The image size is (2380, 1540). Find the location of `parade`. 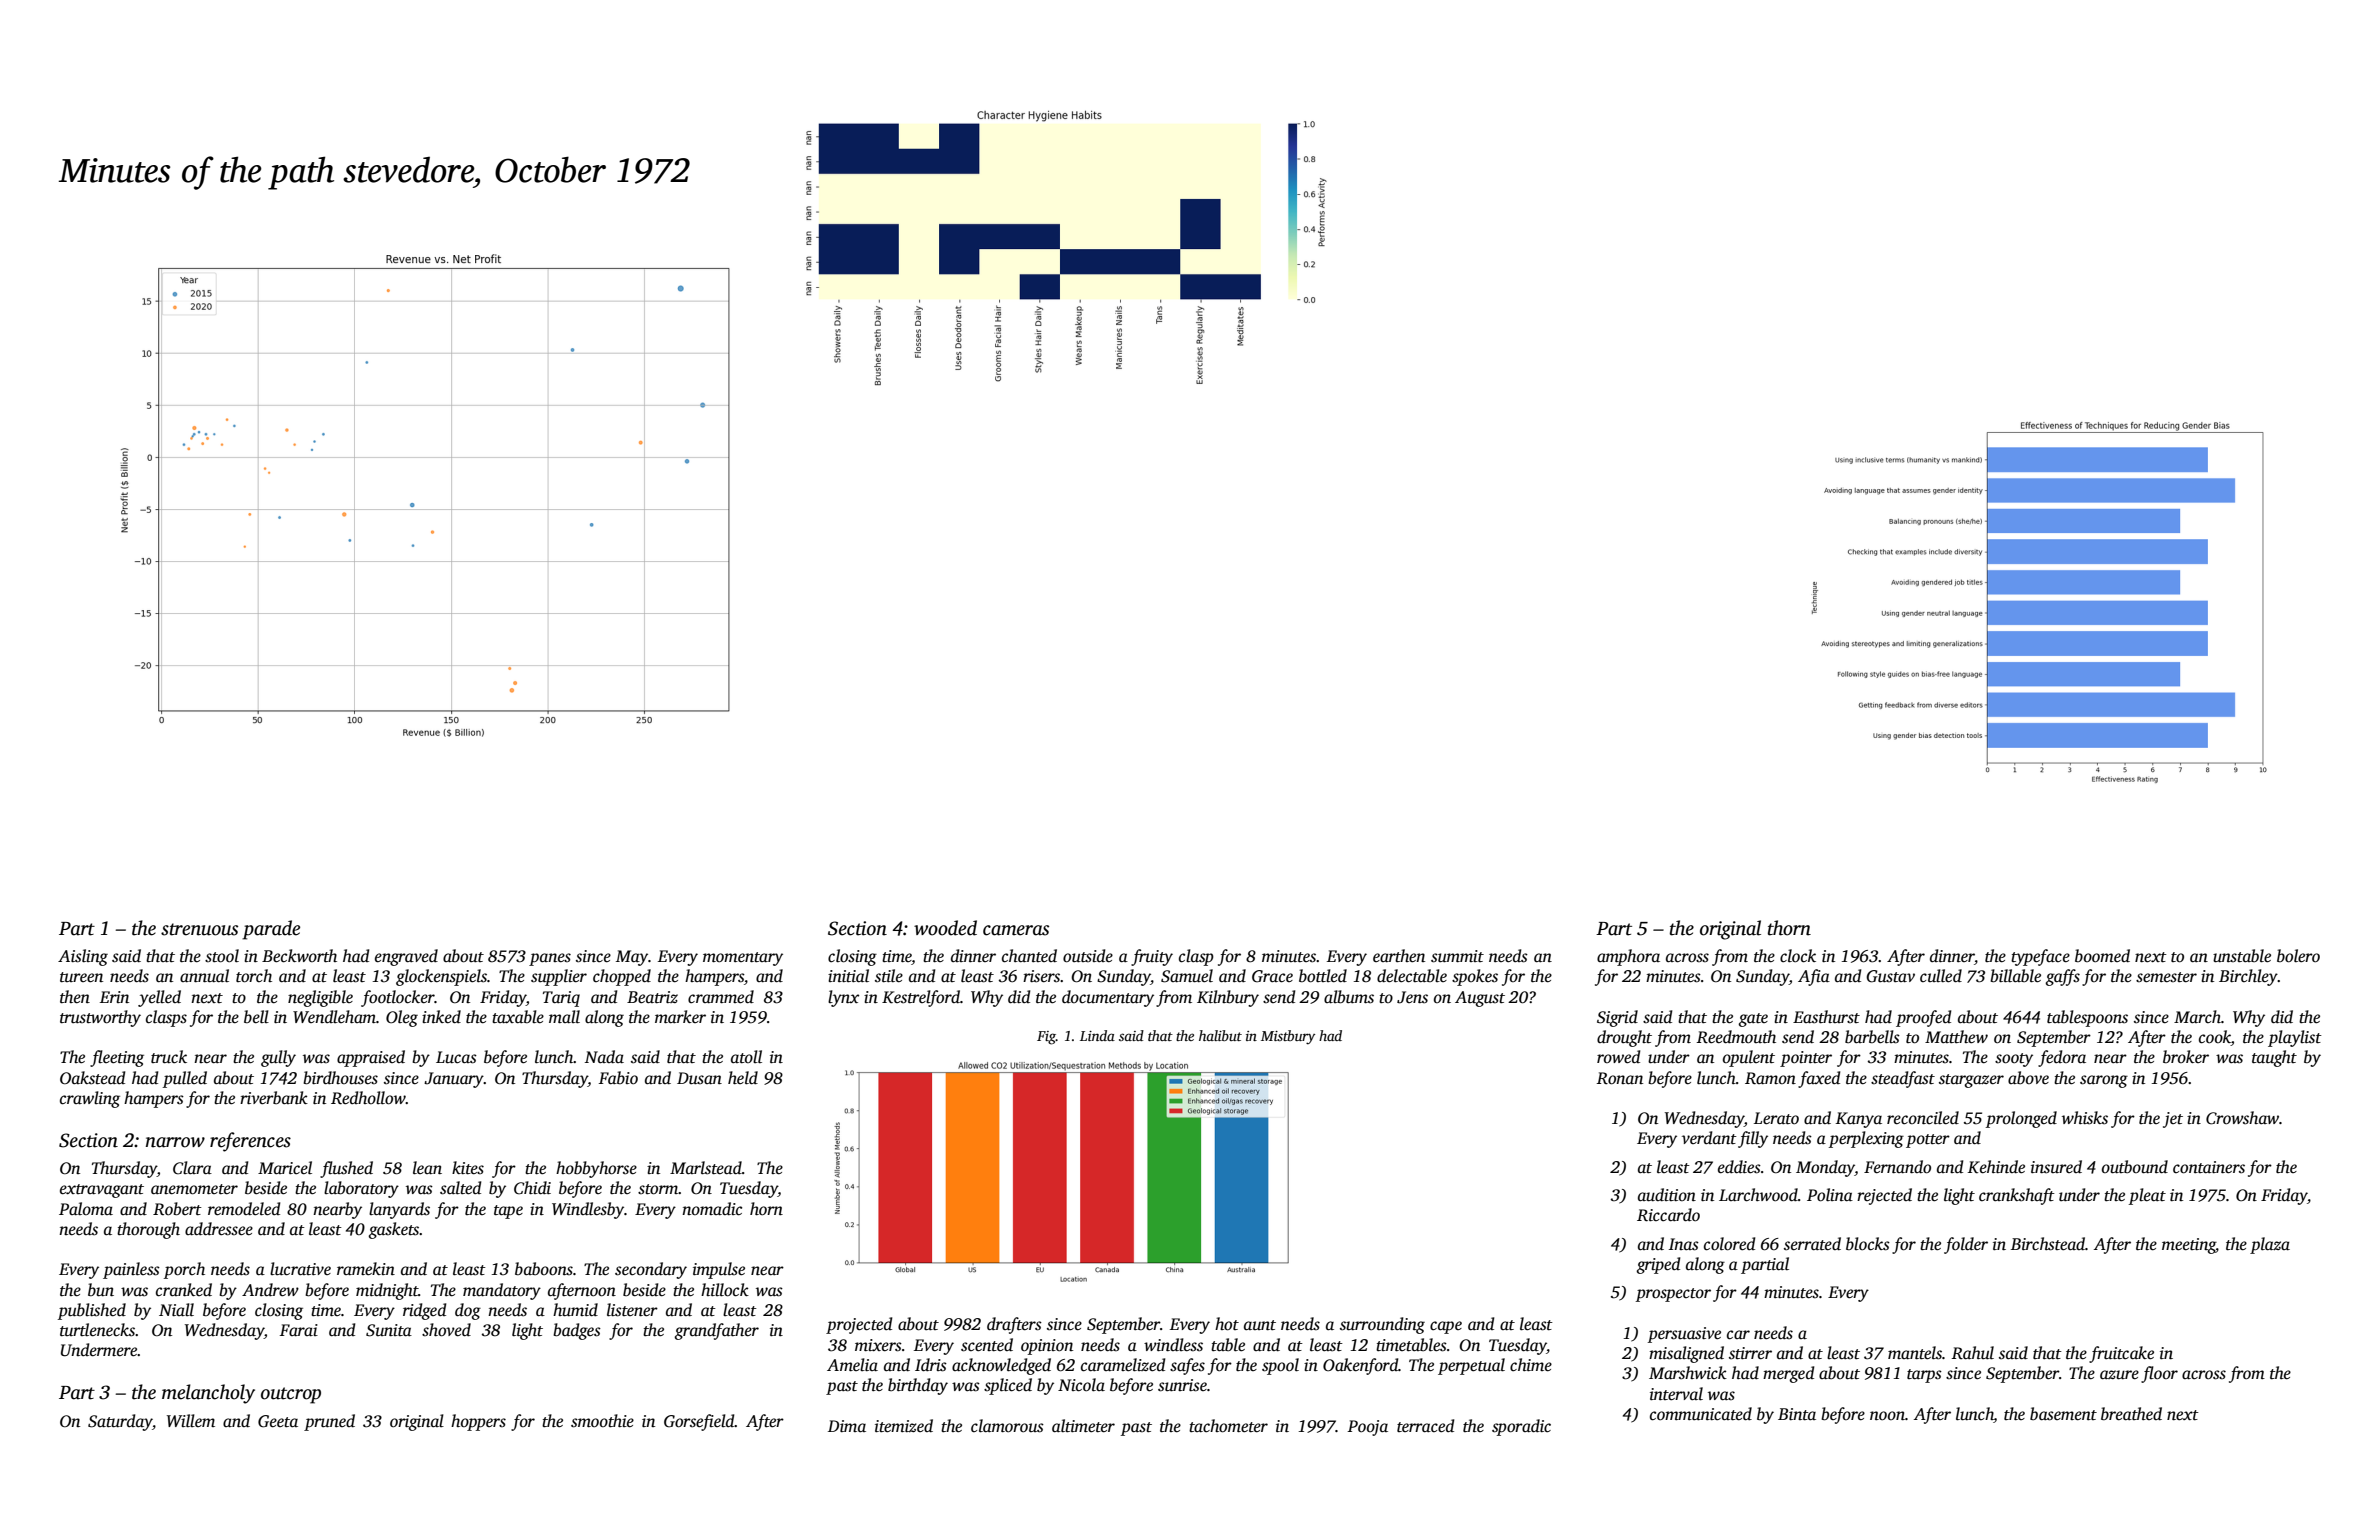

parade is located at coordinates (271, 930).
